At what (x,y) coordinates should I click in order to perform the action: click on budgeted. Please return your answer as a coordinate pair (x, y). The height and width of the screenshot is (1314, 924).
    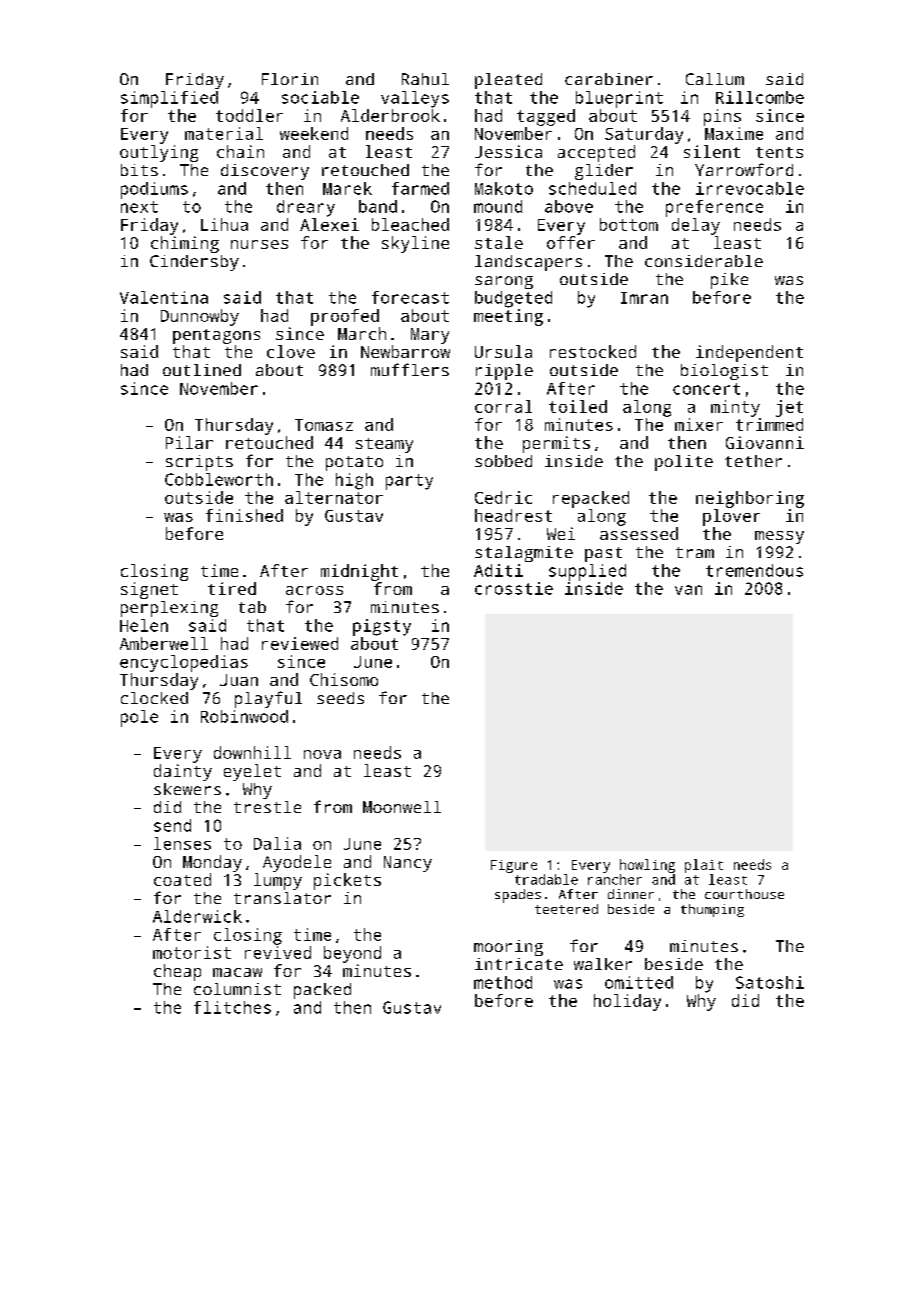
    Looking at the image, I should click on (513, 299).
